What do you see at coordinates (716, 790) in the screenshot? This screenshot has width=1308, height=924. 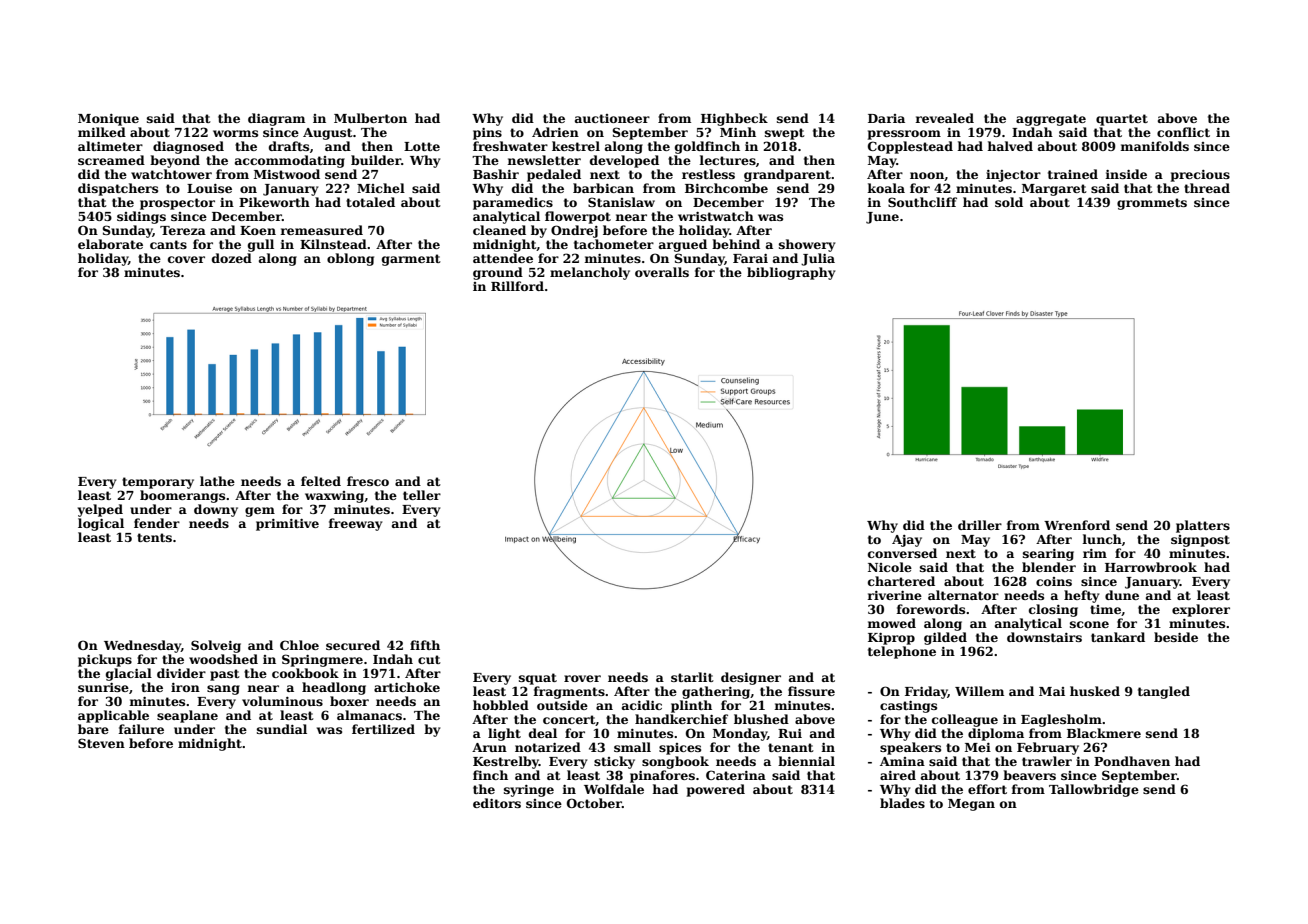 I see `powered` at bounding box center [716, 790].
